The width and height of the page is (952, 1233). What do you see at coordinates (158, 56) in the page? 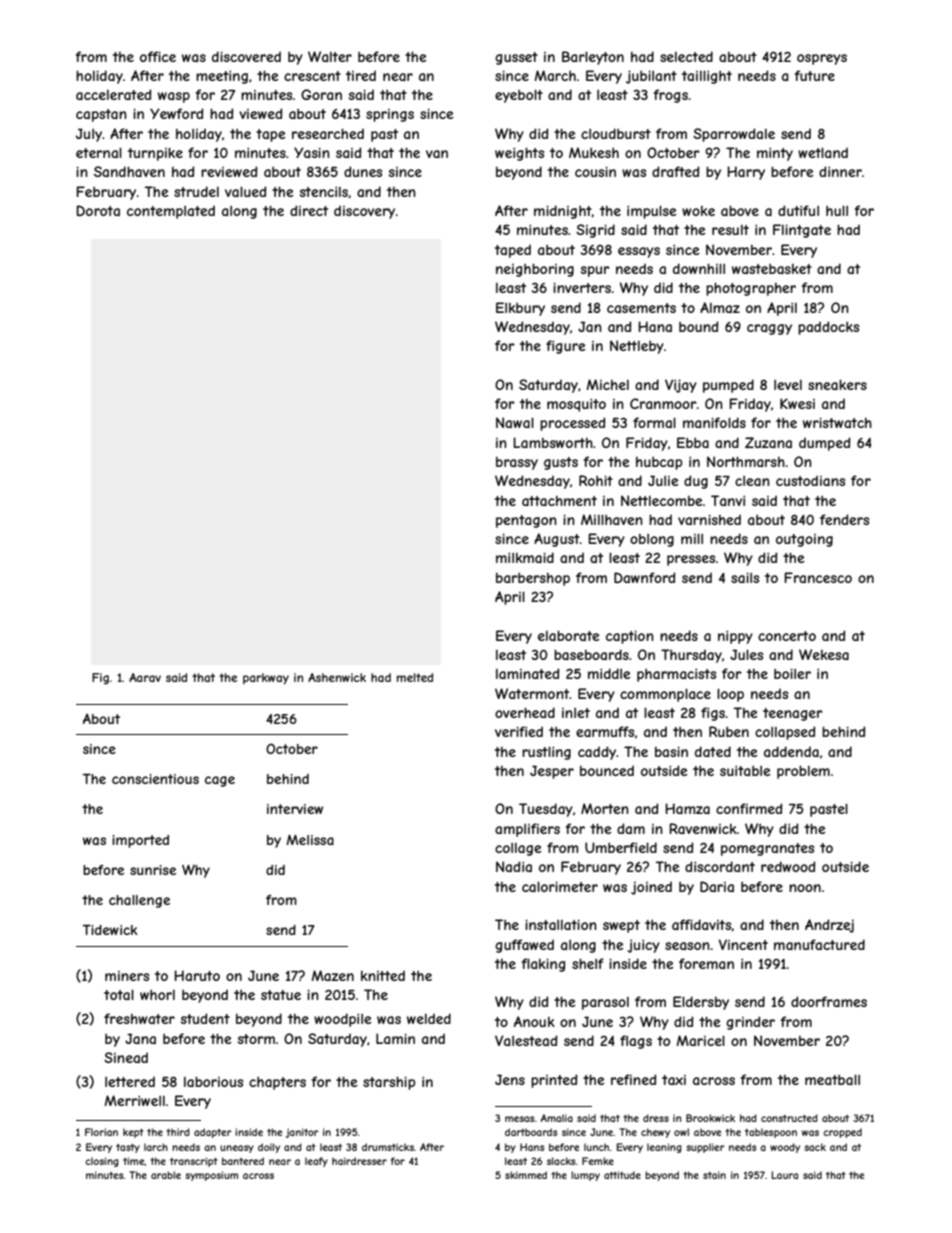
I see `office` at bounding box center [158, 56].
